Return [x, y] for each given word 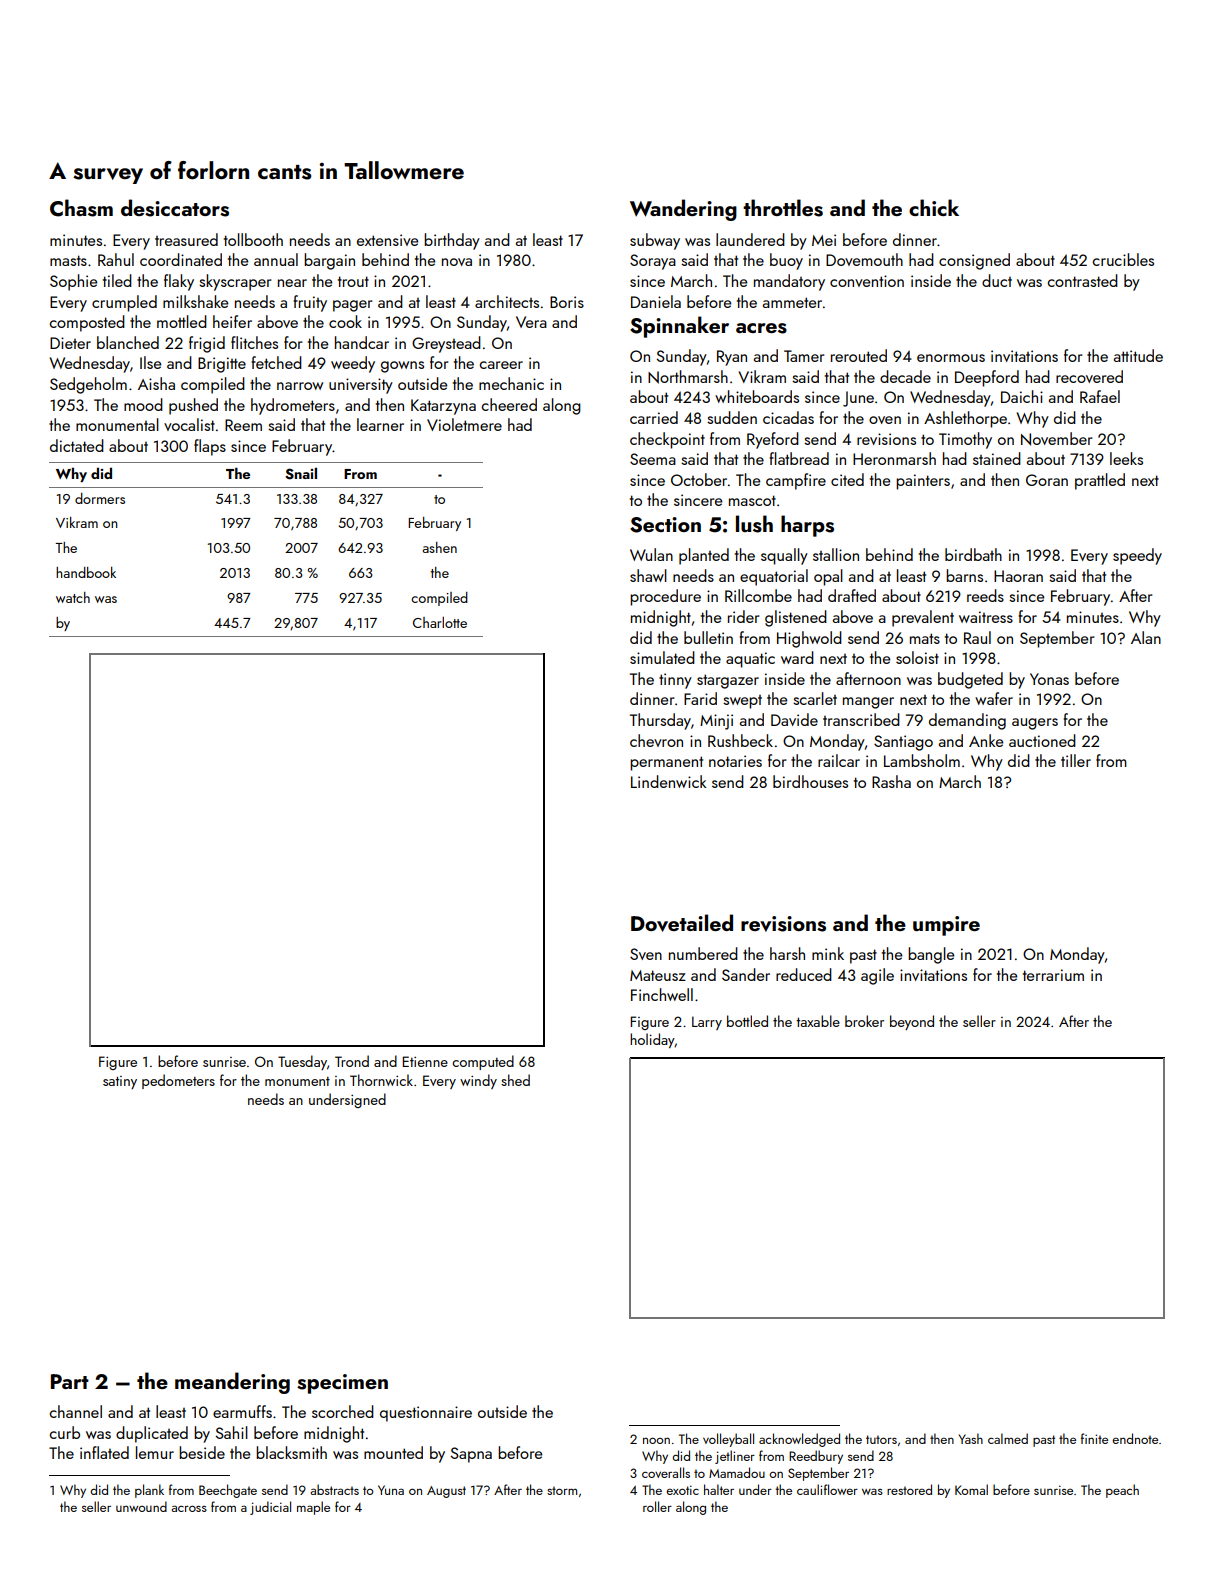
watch [73, 597]
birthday [452, 241]
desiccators [175, 208]
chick [934, 207]
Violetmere [464, 424]
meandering [232, 1383]
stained [997, 458]
